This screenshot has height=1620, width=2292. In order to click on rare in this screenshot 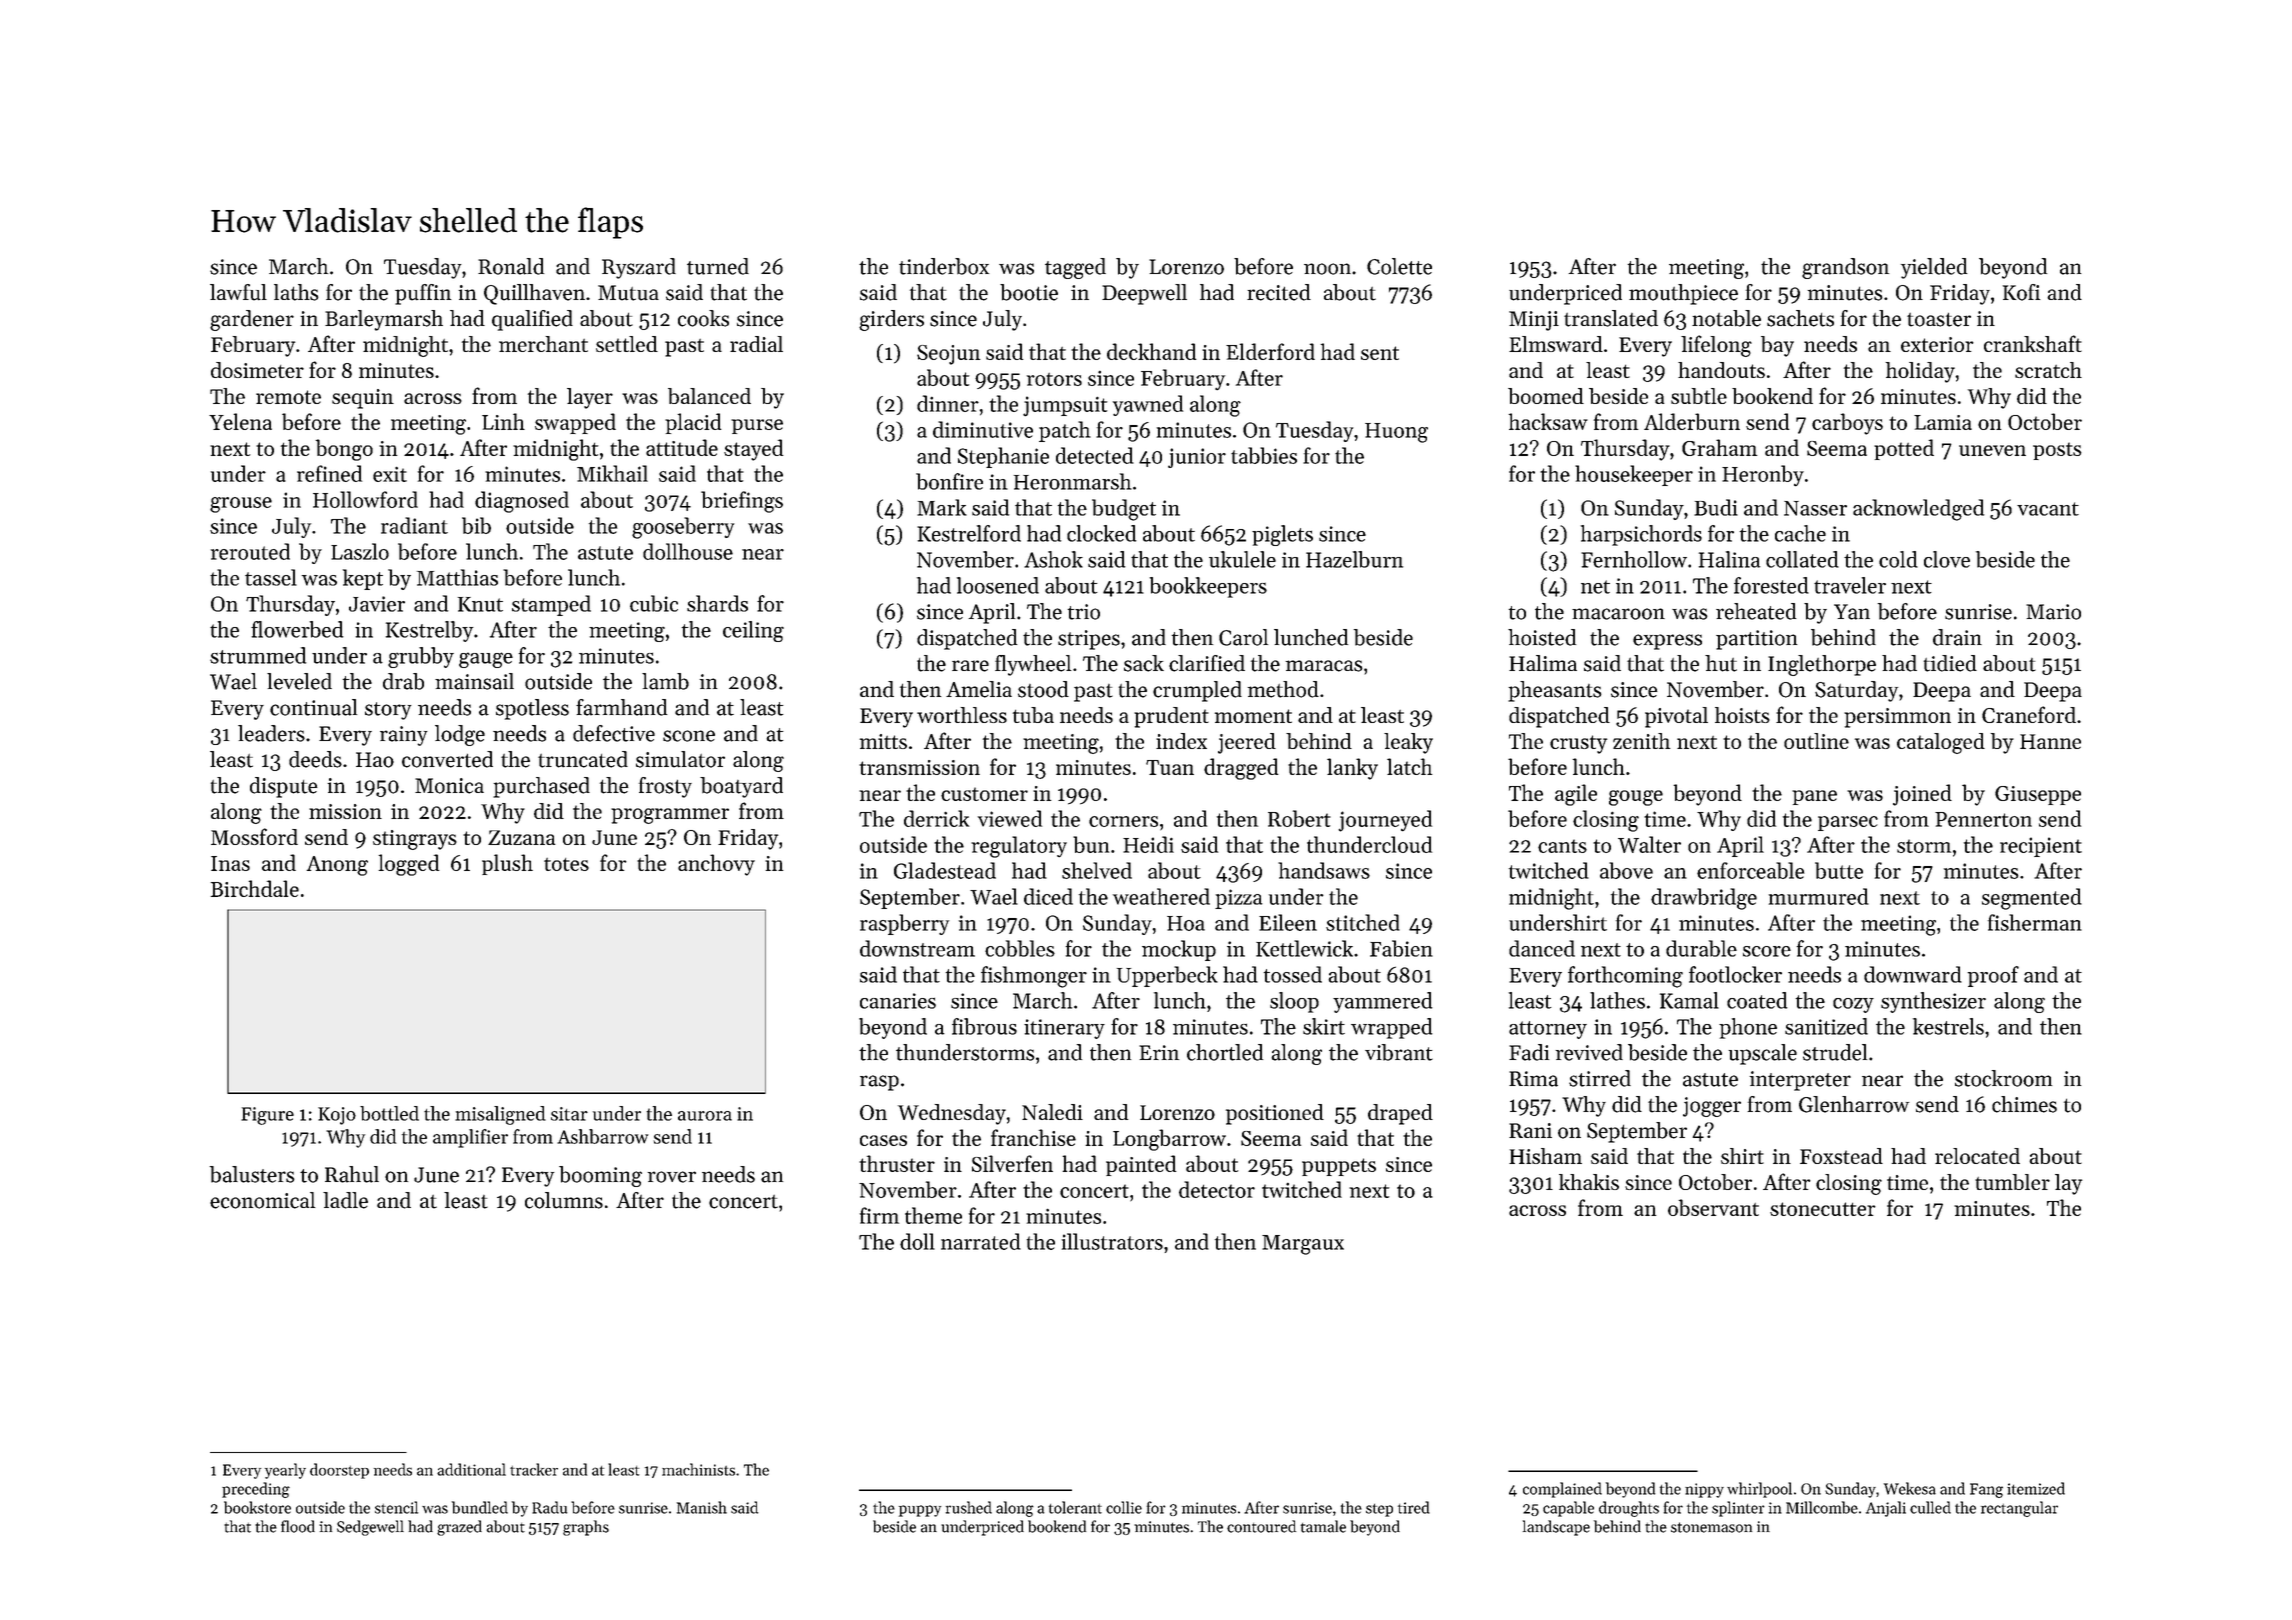, I will do `click(970, 666)`.
